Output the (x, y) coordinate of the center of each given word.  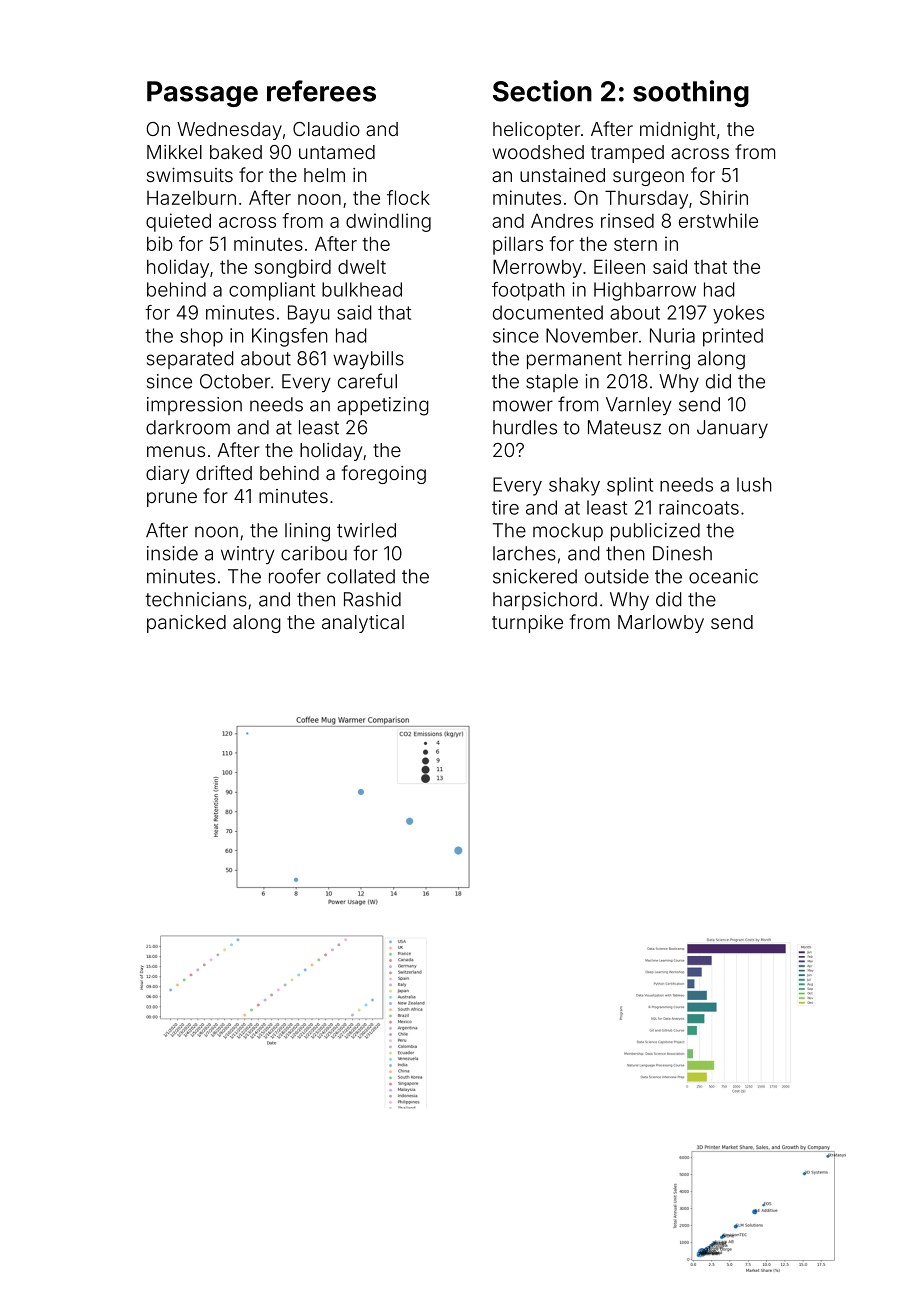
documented (548, 312)
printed (733, 337)
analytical (363, 624)
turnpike (527, 624)
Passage (202, 94)
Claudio (326, 129)
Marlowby (661, 624)
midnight (677, 131)
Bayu (308, 314)
